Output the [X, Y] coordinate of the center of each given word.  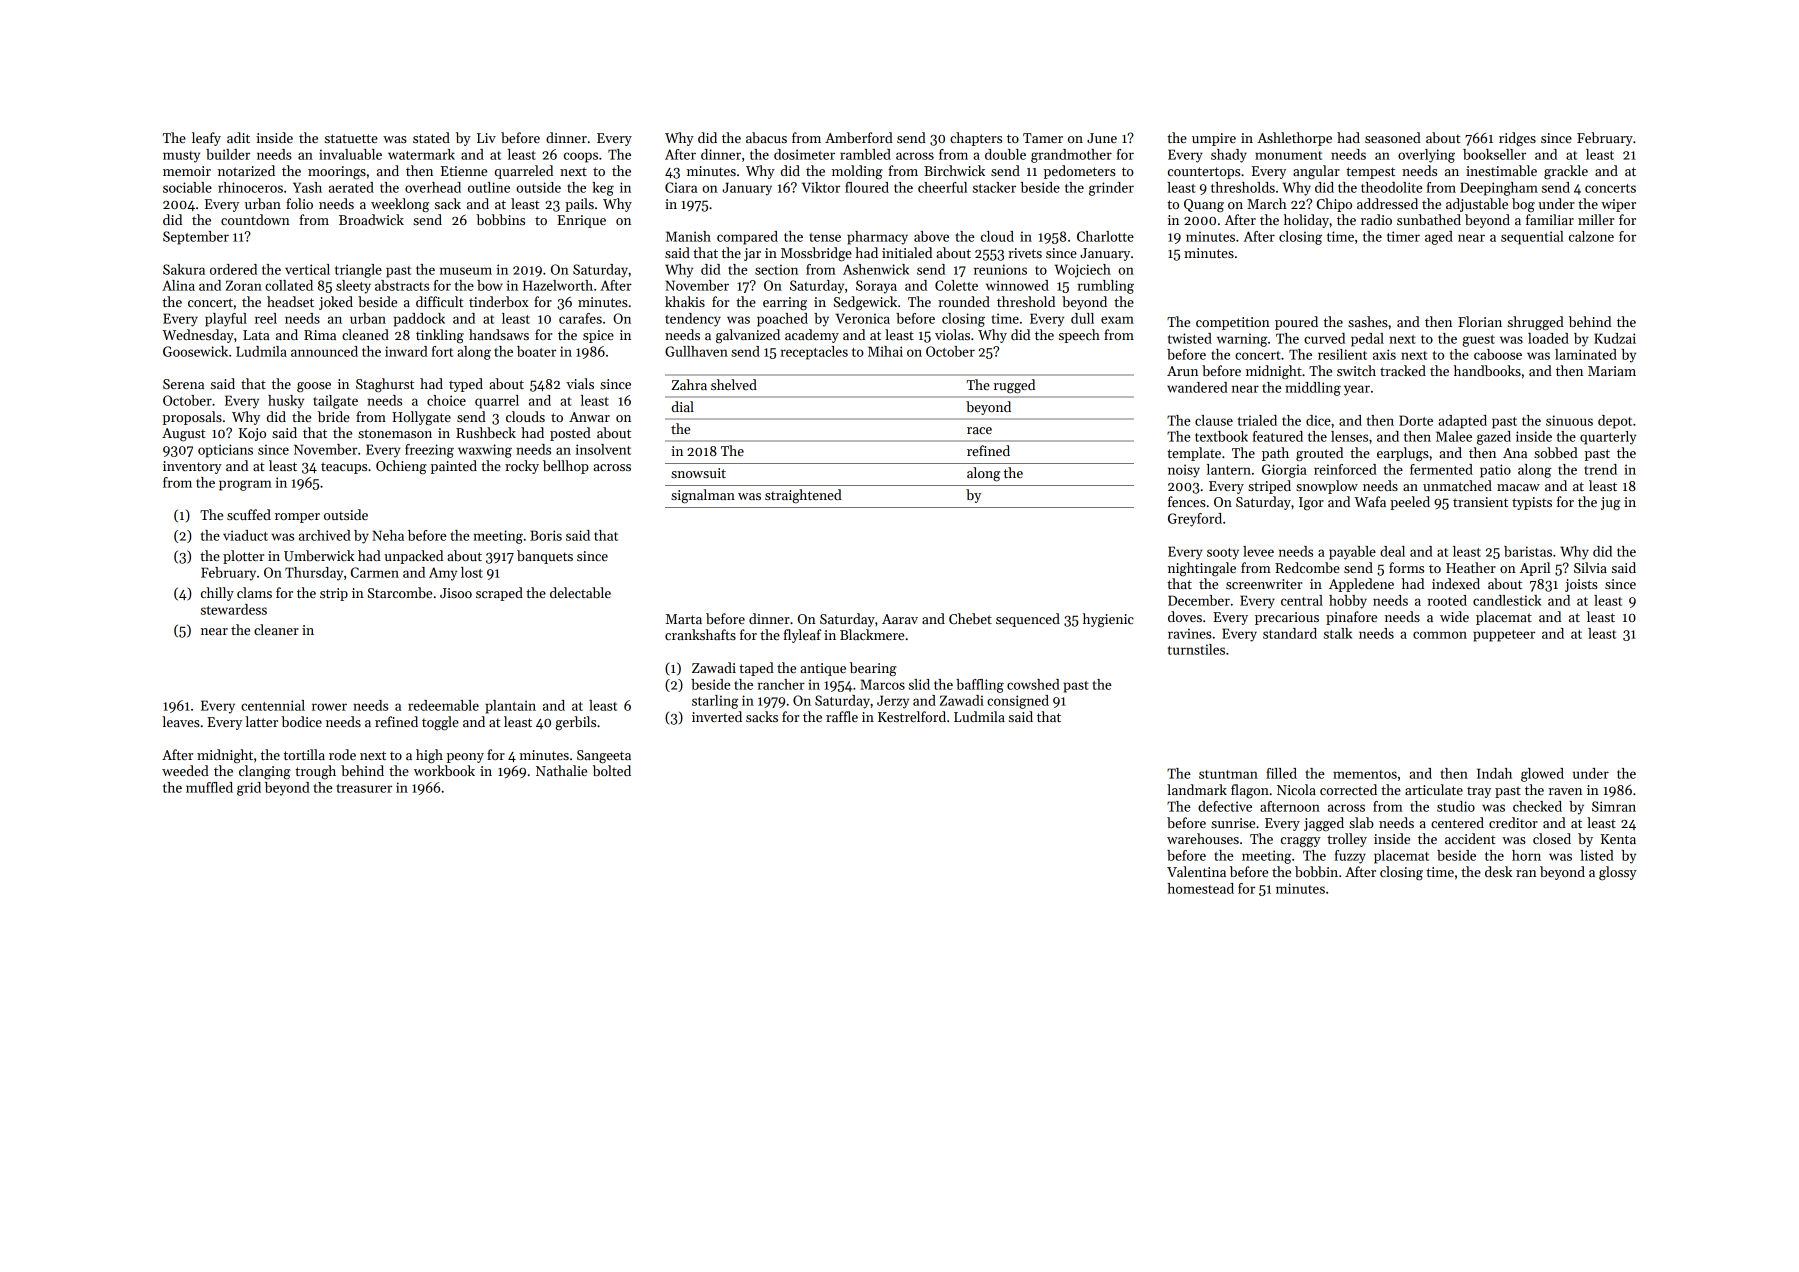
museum [466, 271]
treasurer [364, 788]
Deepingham [1499, 189]
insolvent [603, 449]
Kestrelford [912, 716]
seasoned [1393, 137]
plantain [510, 707]
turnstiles [1196, 649]
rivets [1025, 253]
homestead [1200, 888]
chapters [976, 139]
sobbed [1556, 452]
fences [1187, 501]
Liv [486, 138]
